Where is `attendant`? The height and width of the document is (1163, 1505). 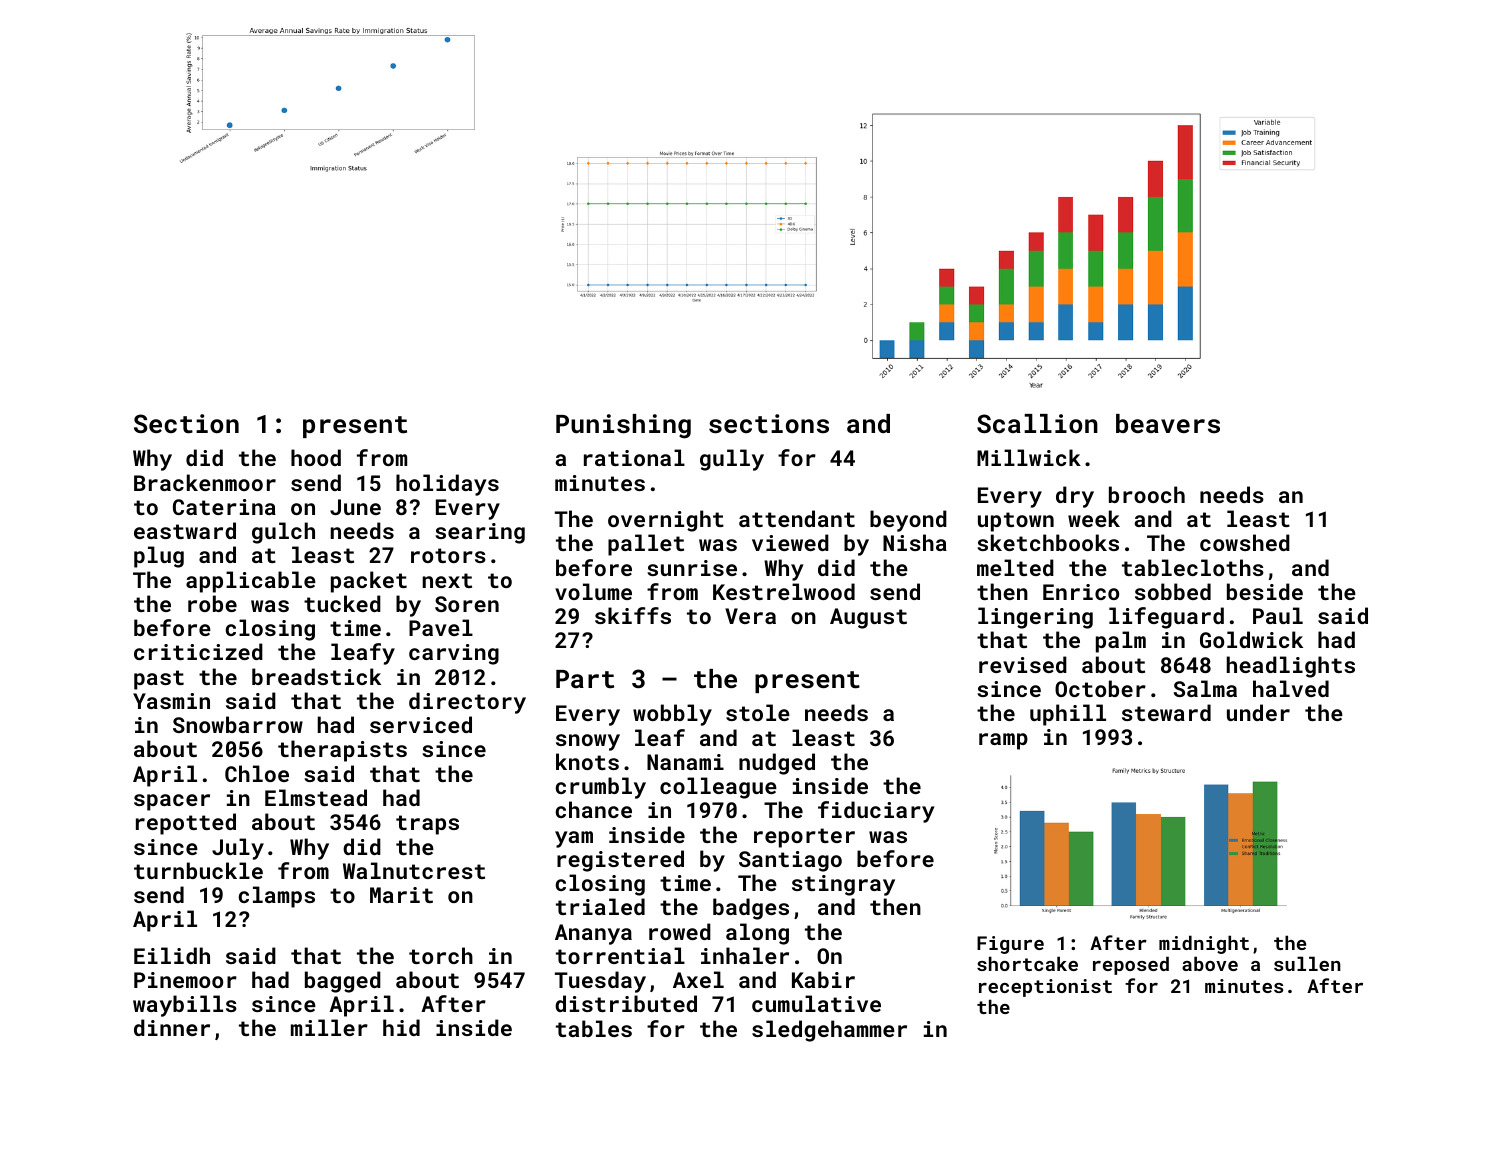
attendant is located at coordinates (797, 518).
